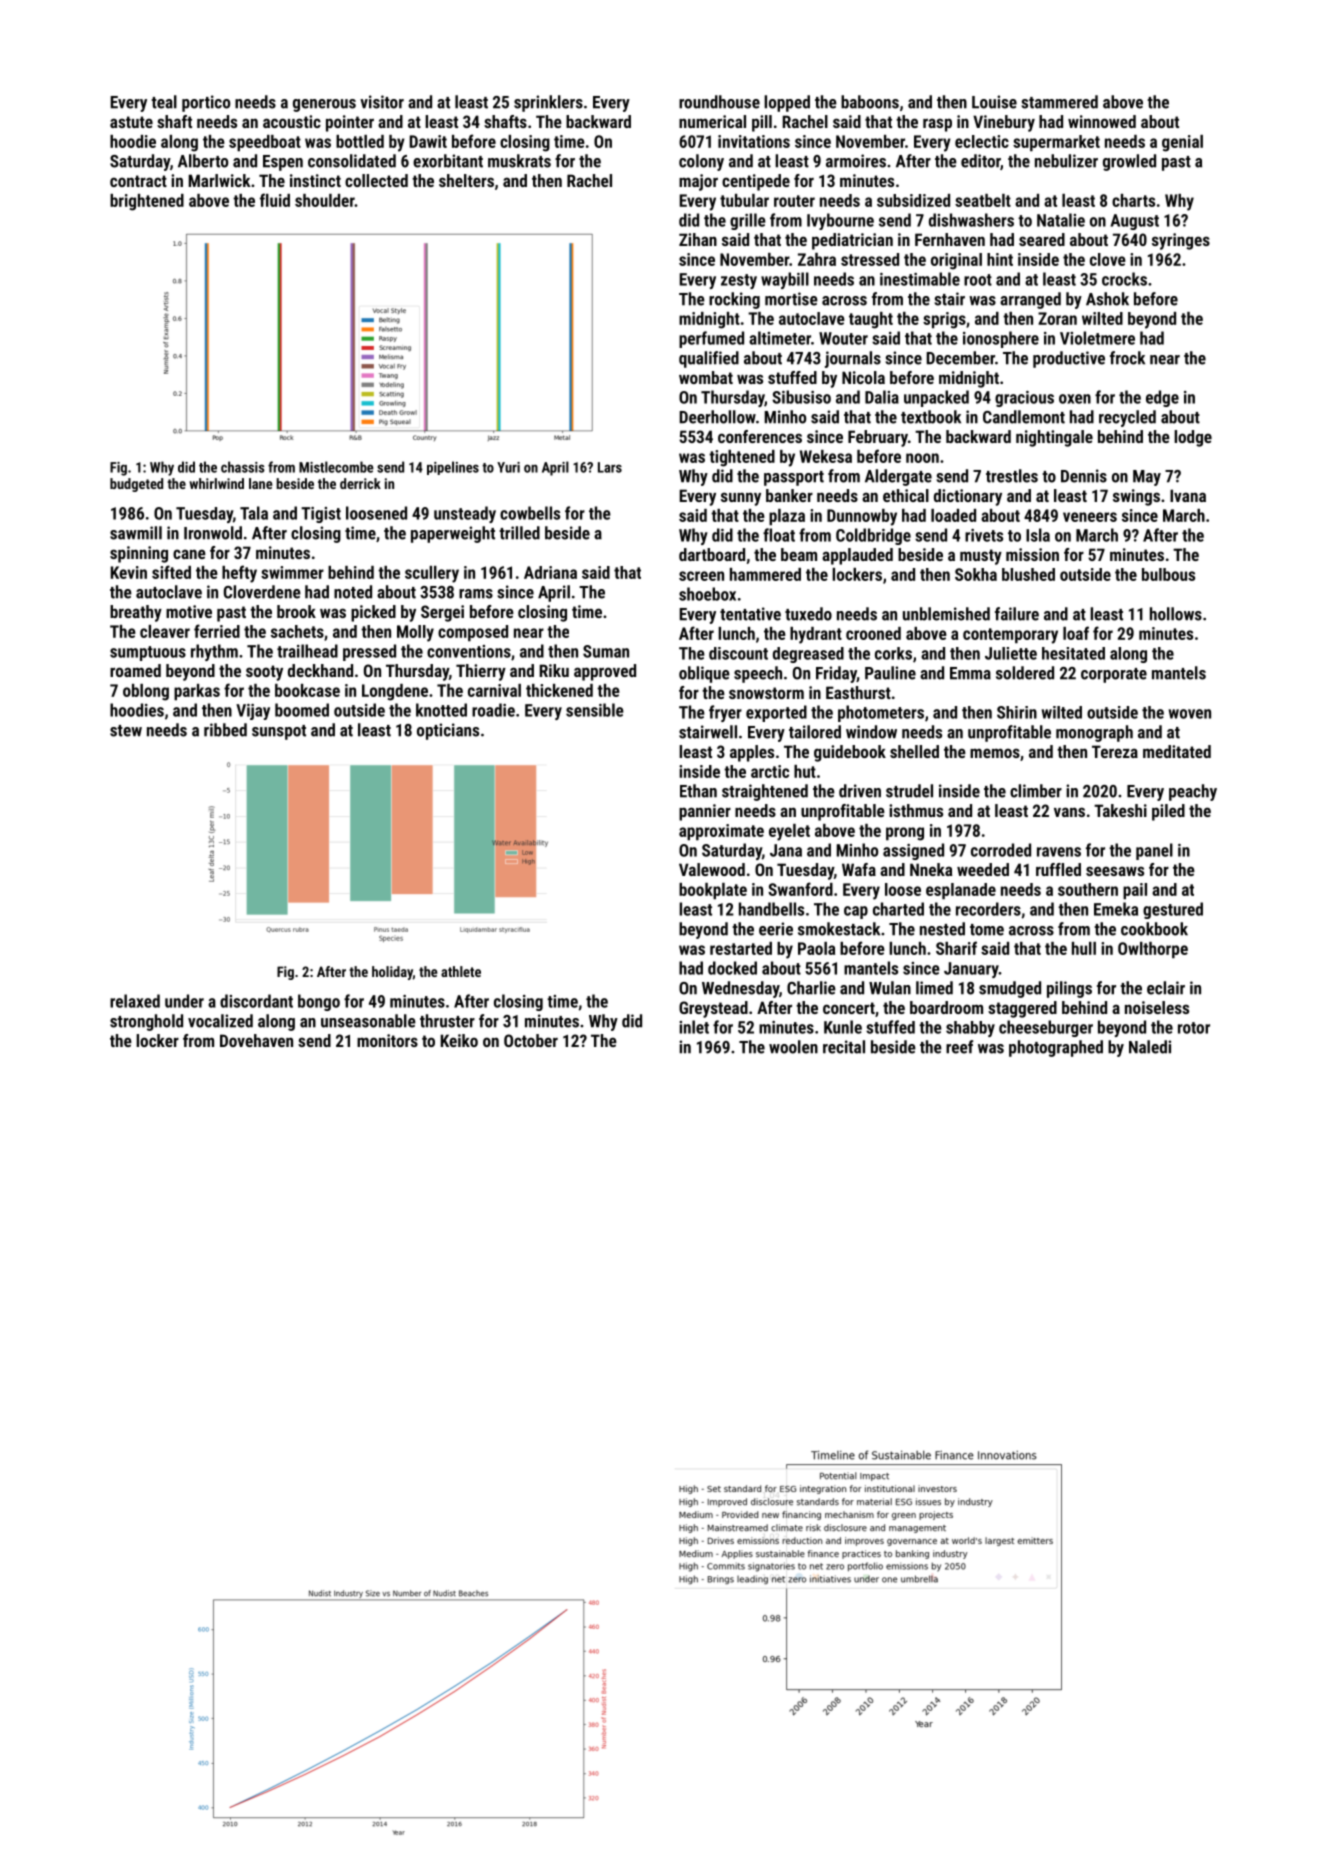 The height and width of the screenshot is (1876, 1327). I want to click on chassis, so click(243, 467).
